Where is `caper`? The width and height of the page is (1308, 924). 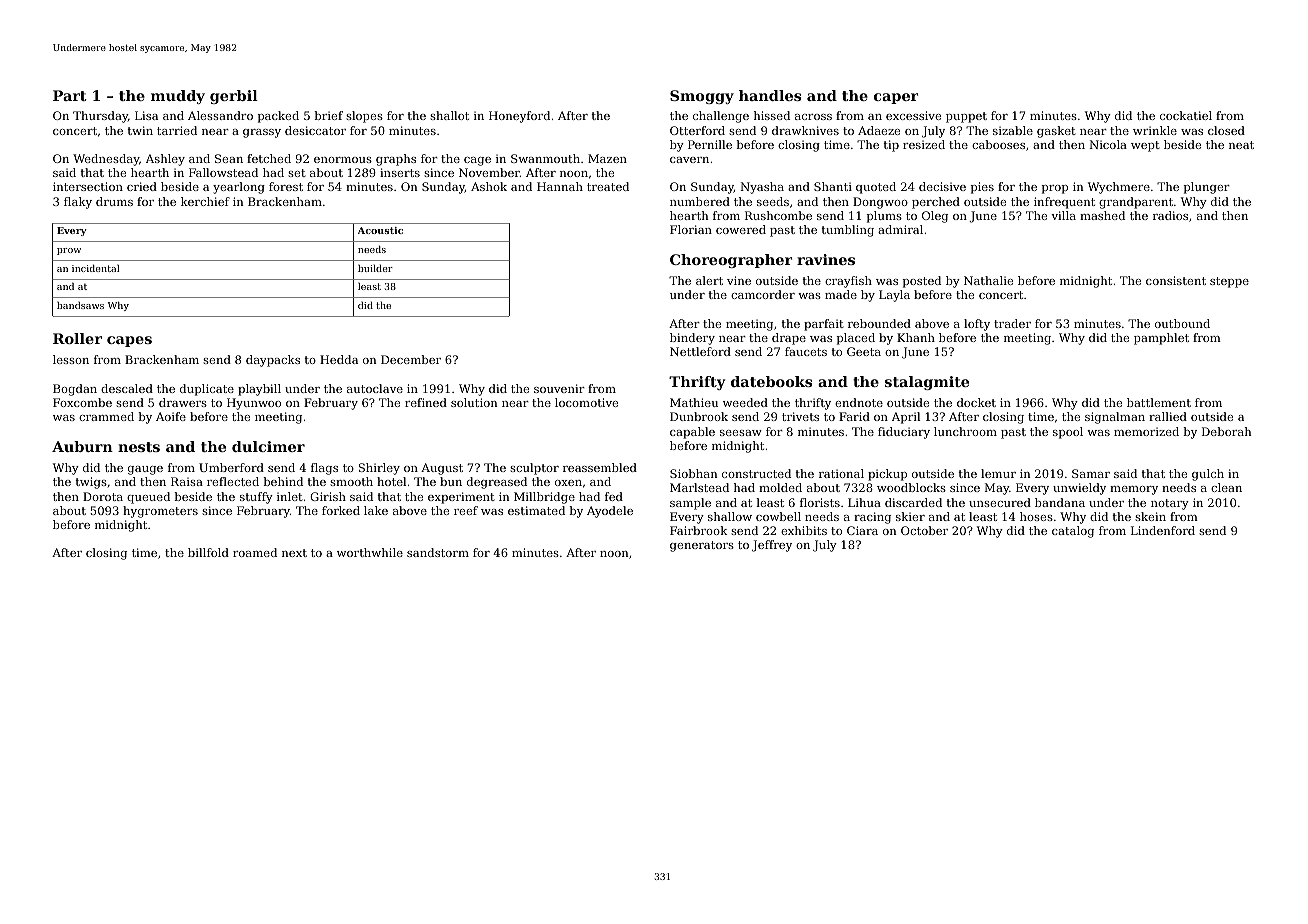
caper is located at coordinates (896, 98).
